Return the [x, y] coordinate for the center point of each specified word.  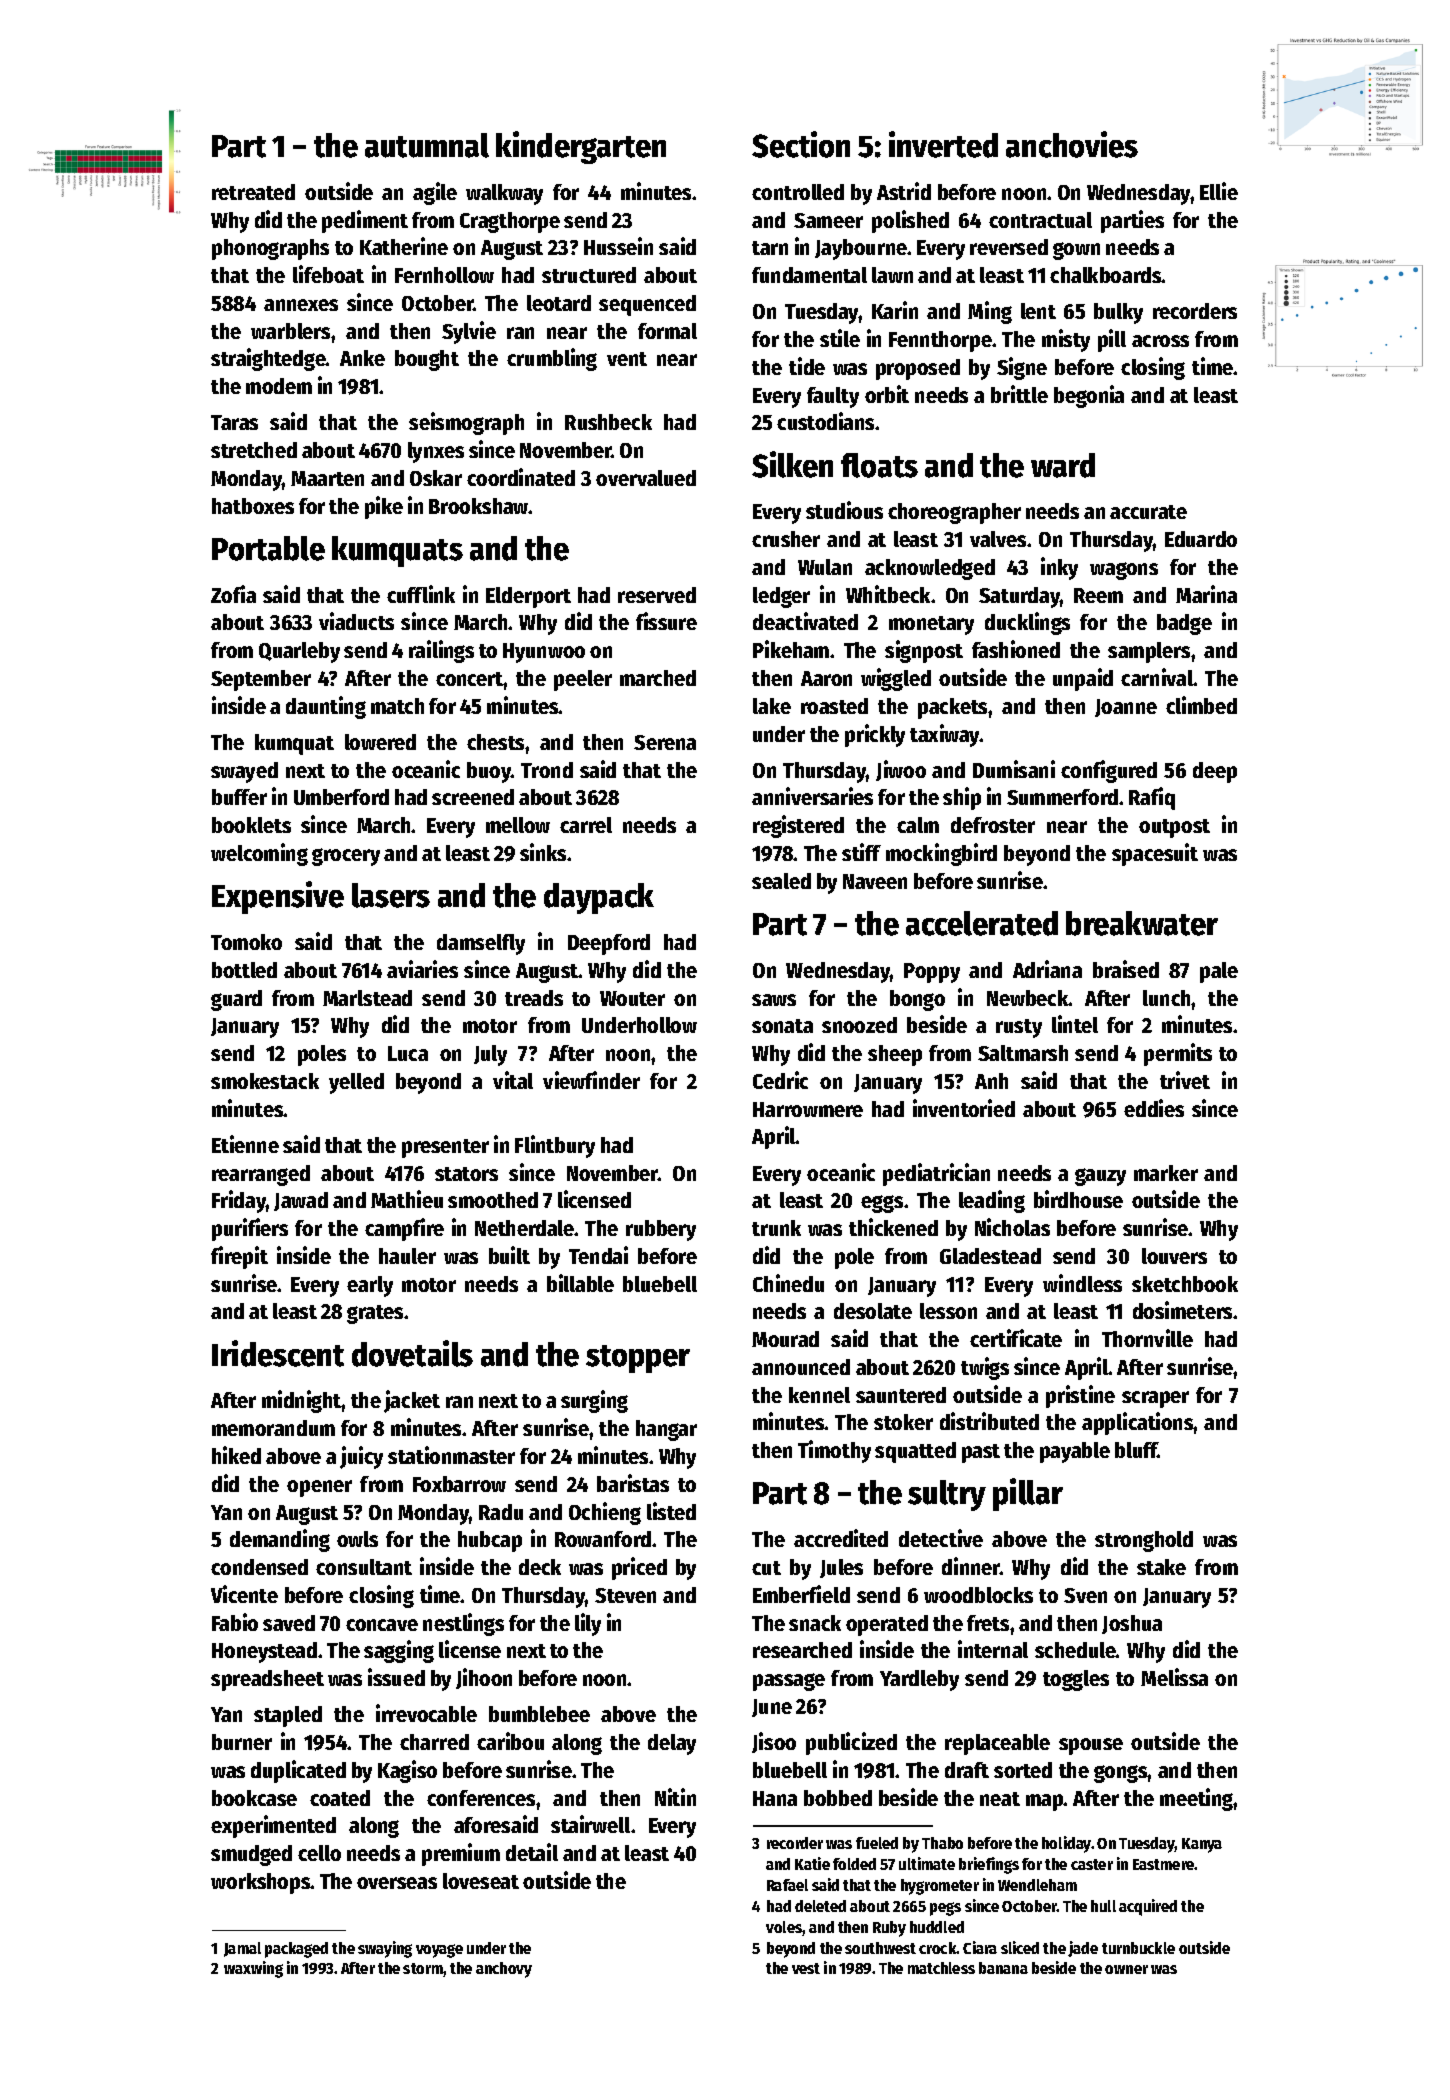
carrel [586, 825]
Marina [1206, 594]
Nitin [675, 1797]
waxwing [253, 1969]
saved [289, 1623]
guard [236, 1000]
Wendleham [1037, 1885]
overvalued [646, 478]
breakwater [1142, 923]
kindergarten [581, 147]
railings [441, 651]
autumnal [427, 145]
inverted [943, 144]
